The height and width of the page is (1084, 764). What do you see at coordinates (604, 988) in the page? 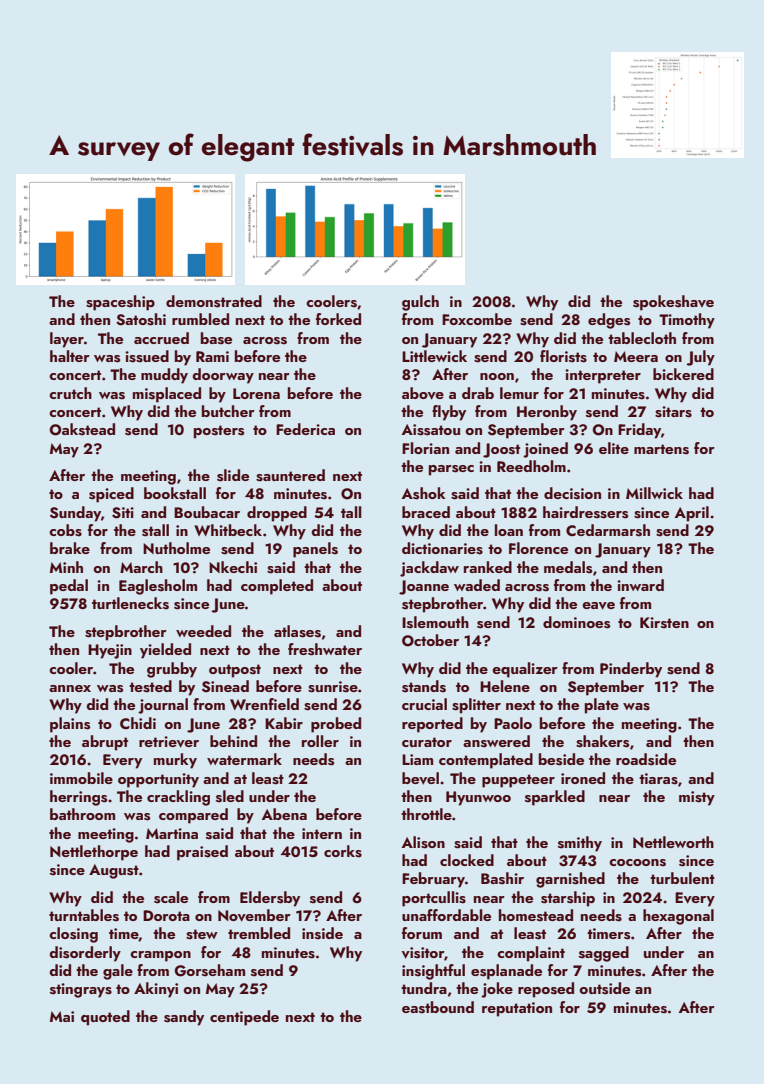
I see `outside` at bounding box center [604, 988].
